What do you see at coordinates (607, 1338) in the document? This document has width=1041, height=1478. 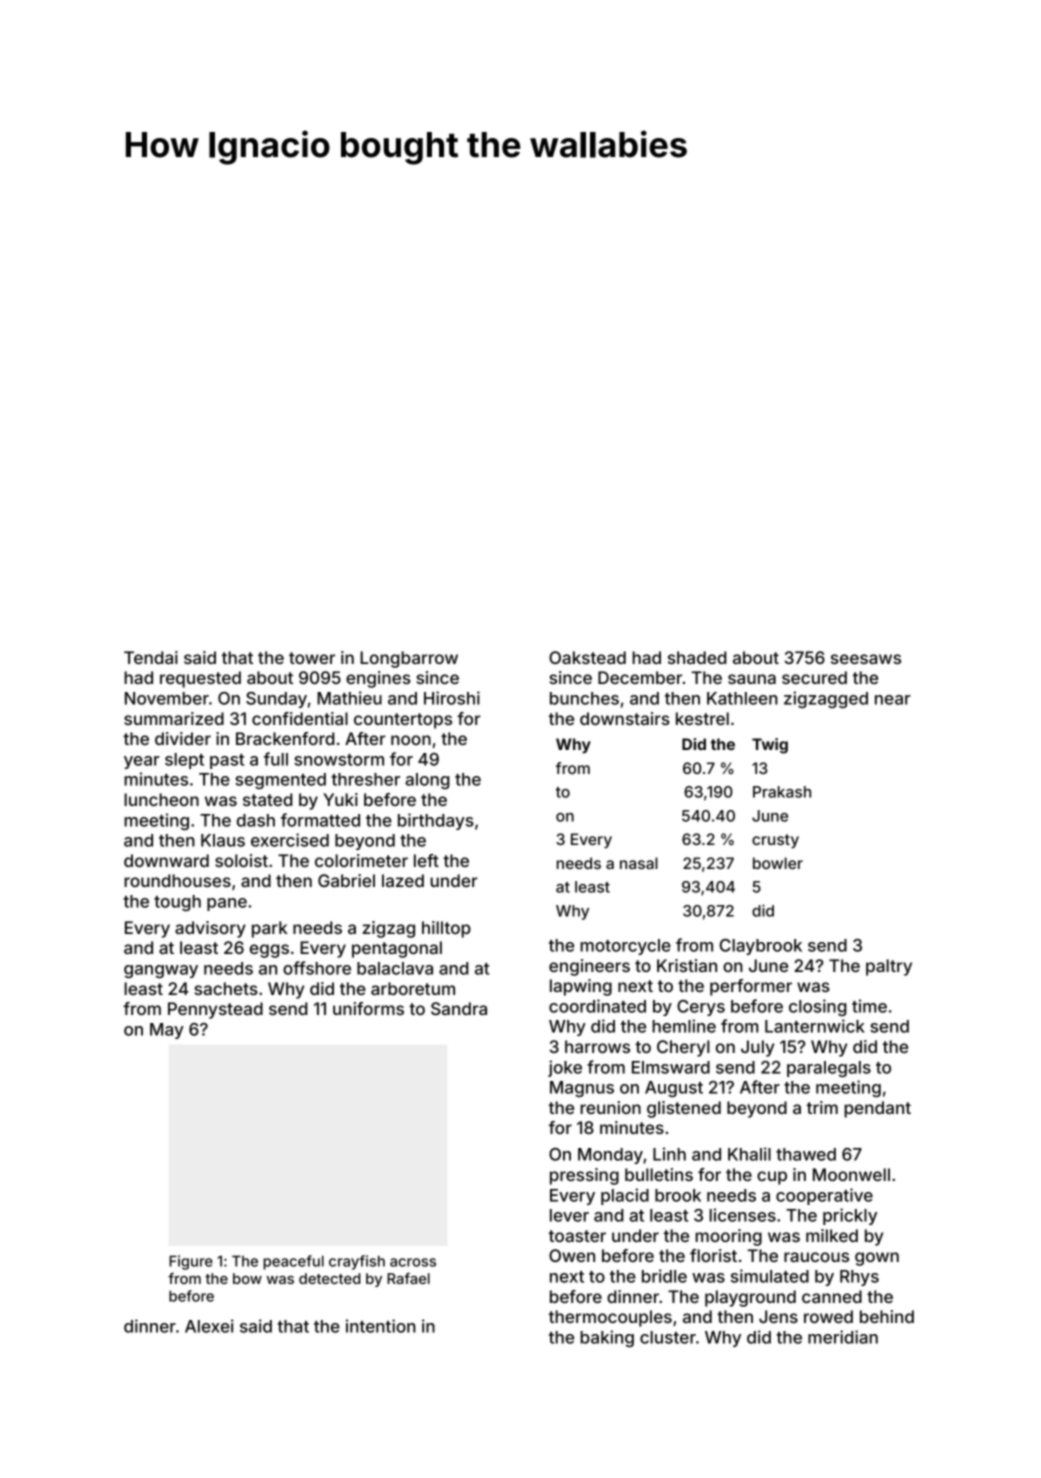 I see `baking` at bounding box center [607, 1338].
